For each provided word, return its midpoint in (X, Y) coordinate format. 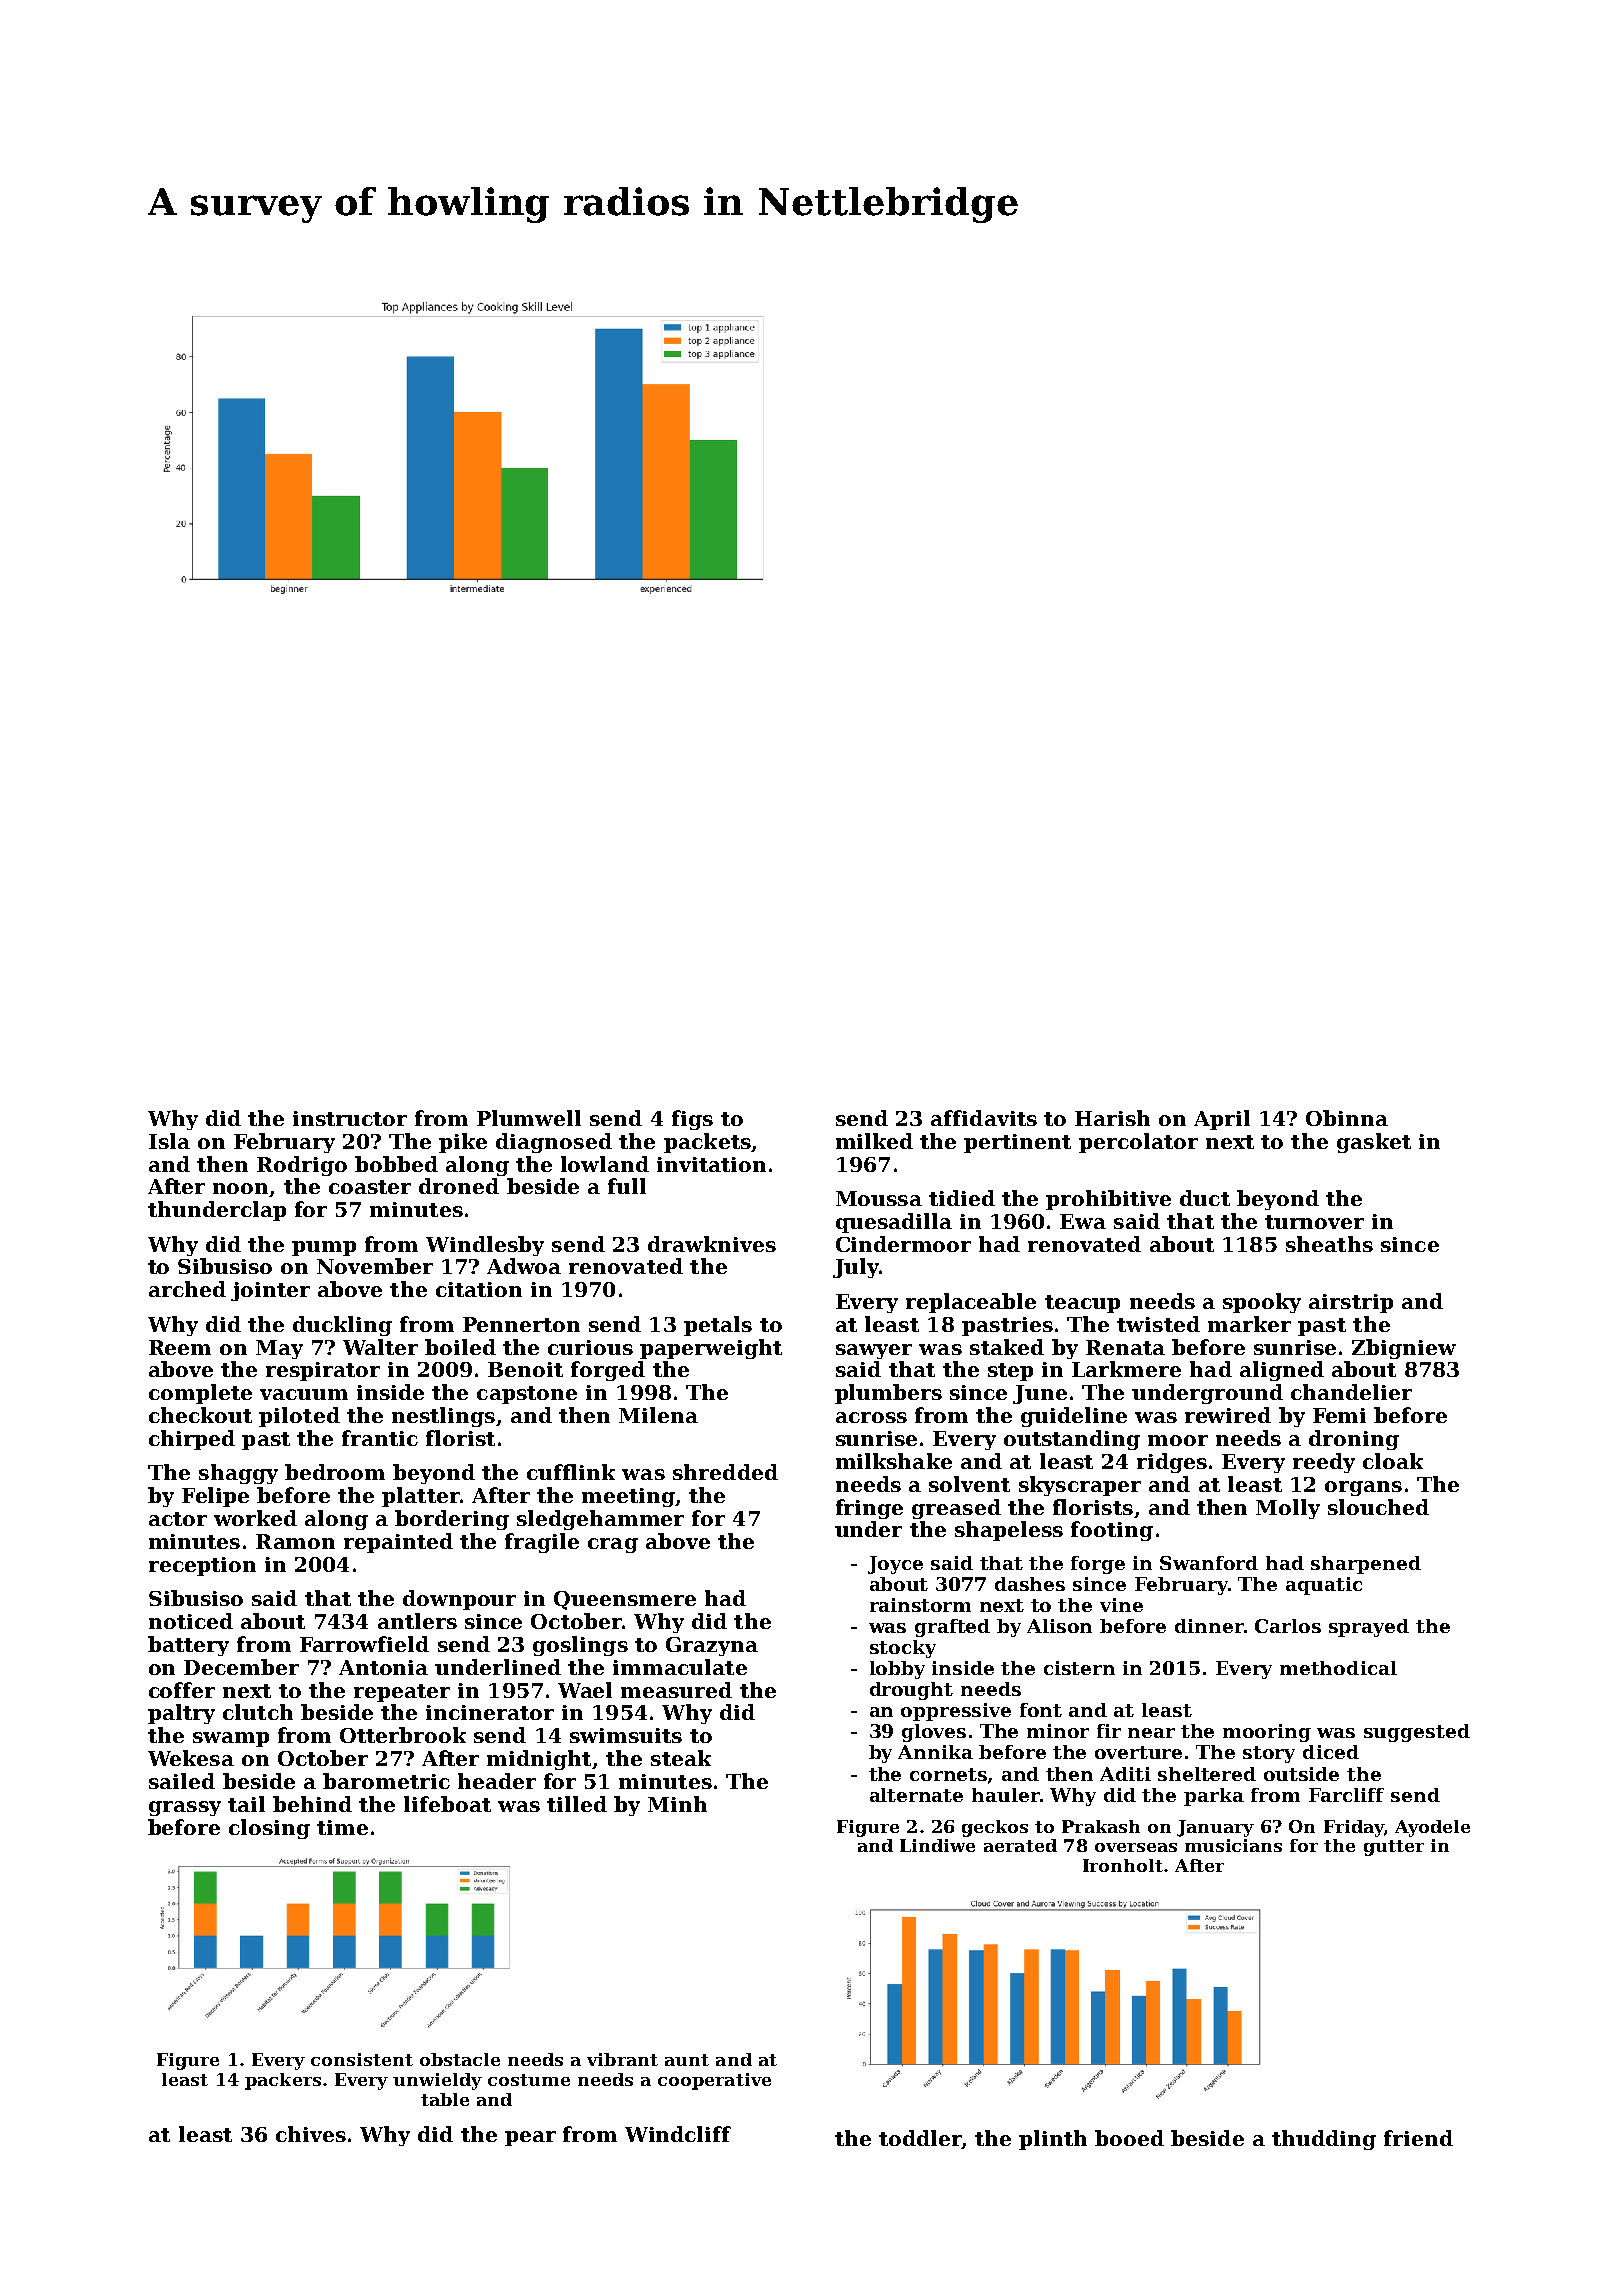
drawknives (712, 1244)
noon (240, 1188)
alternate (916, 1795)
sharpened (1366, 1565)
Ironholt (1123, 1865)
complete (200, 1394)
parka (1214, 1797)
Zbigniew (1404, 1349)
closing (269, 1829)
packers (283, 2081)
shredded (725, 1472)
